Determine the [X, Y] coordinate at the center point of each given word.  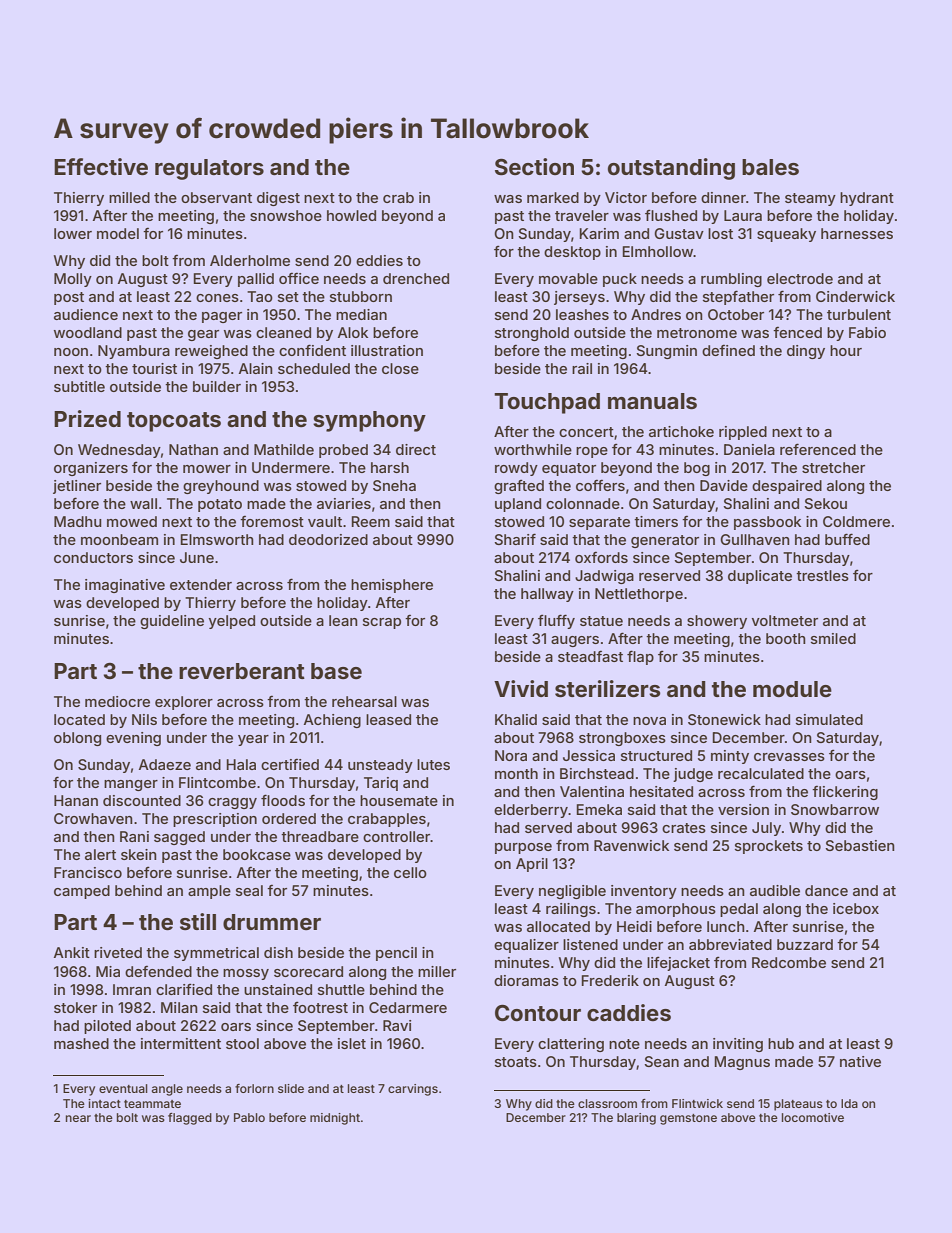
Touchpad [547, 403]
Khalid [516, 719]
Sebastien [860, 845]
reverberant [242, 671]
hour [846, 350]
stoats [516, 1062]
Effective [101, 167]
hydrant [867, 199]
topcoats [174, 422]
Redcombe [789, 962]
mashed [81, 1043]
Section [534, 167]
